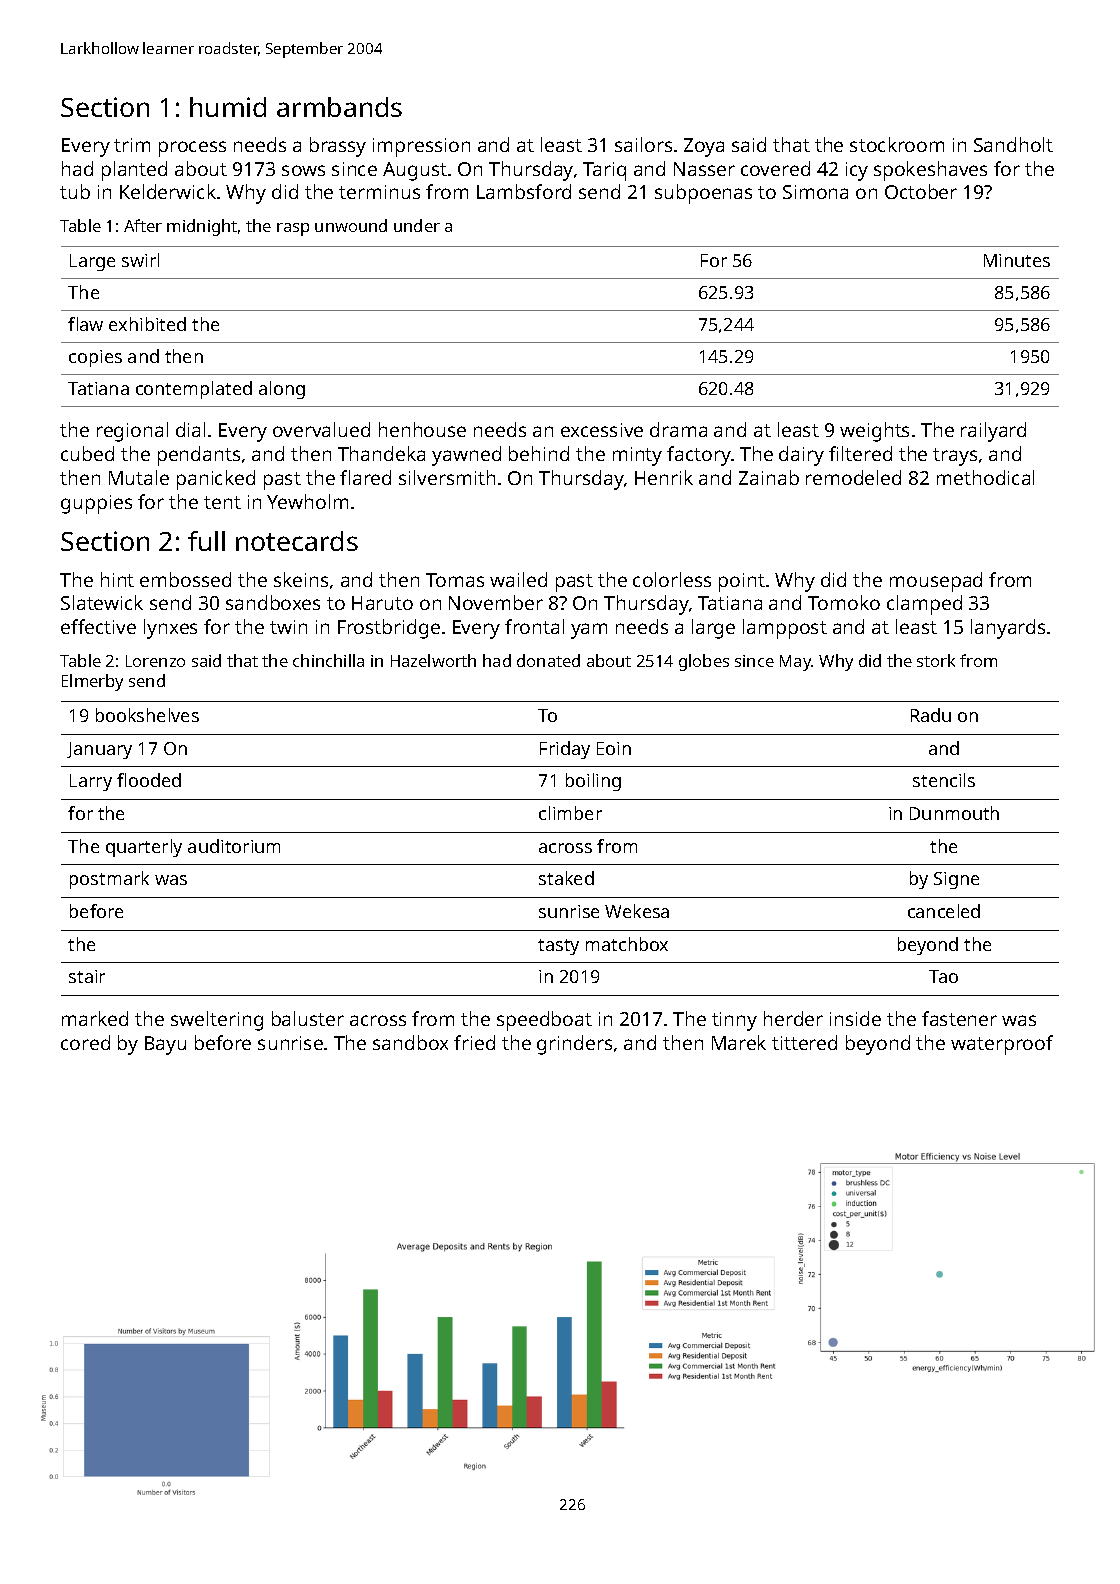 The image size is (1120, 1584). I want to click on lamppost, so click(785, 629).
